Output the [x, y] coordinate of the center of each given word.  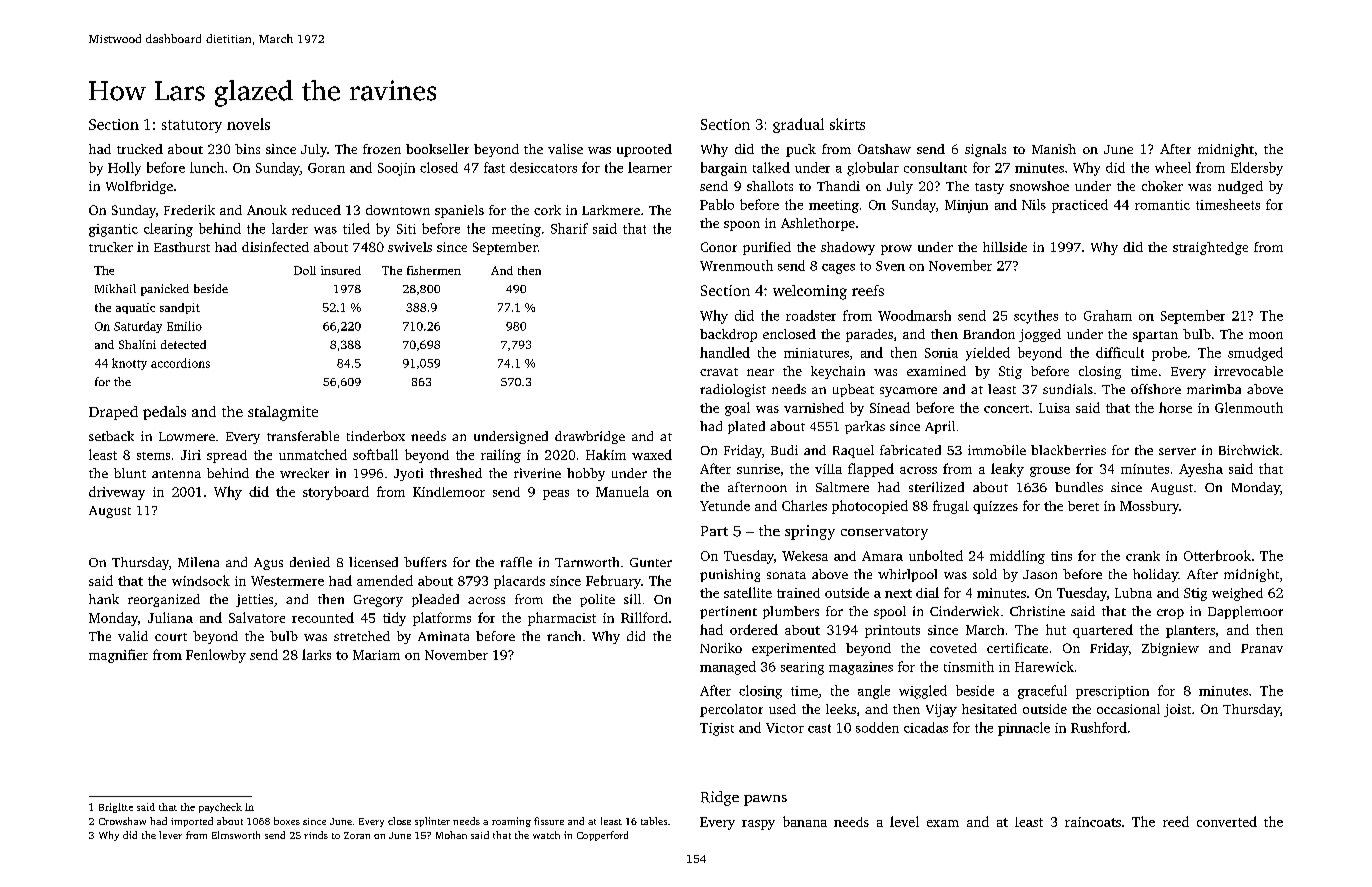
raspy [758, 825]
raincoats [1093, 822]
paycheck [220, 808]
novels [248, 124]
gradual [798, 125]
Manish [1054, 149]
